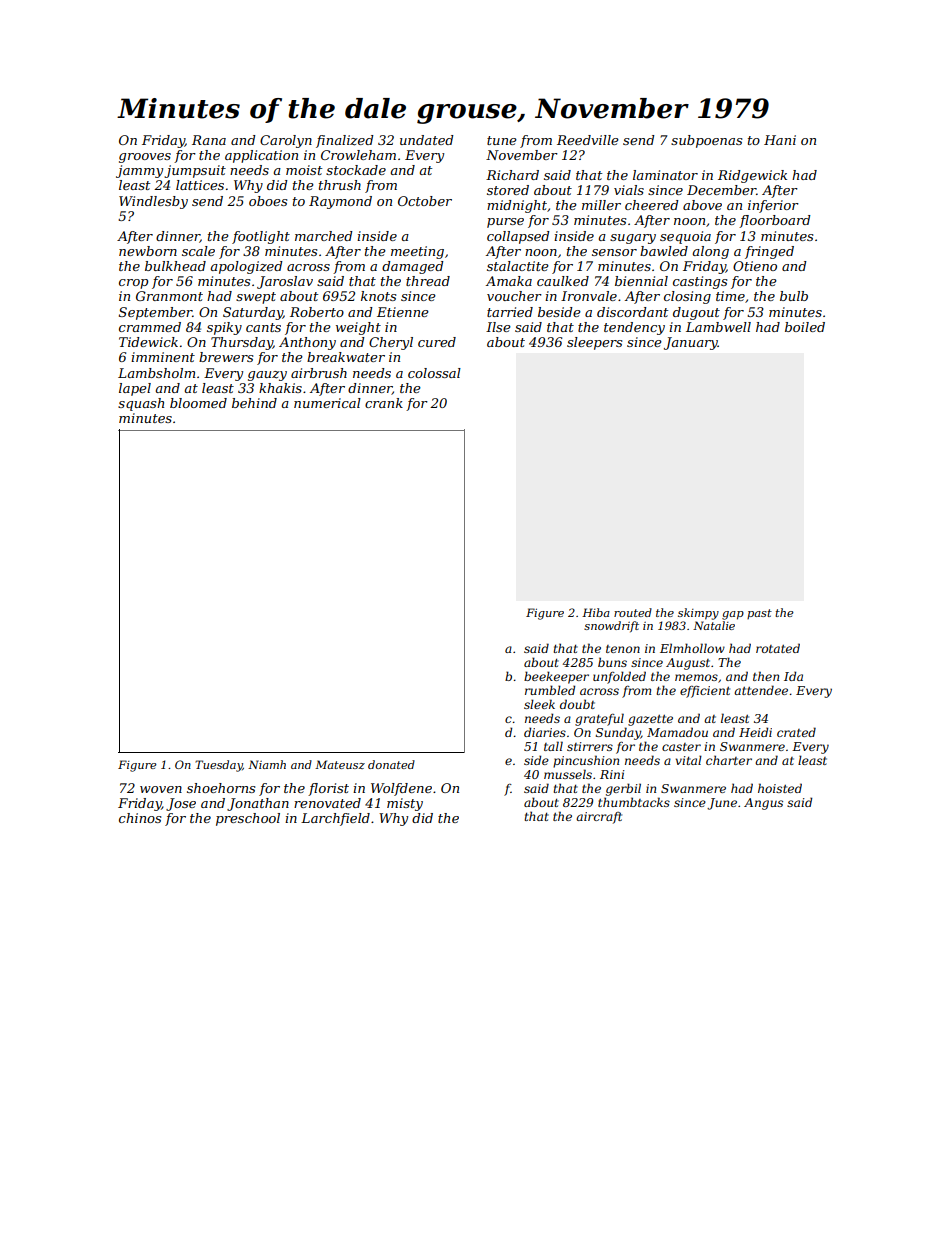 The height and width of the screenshot is (1233, 952). Describe the element at coordinates (226, 357) in the screenshot. I see `brewers` at that location.
